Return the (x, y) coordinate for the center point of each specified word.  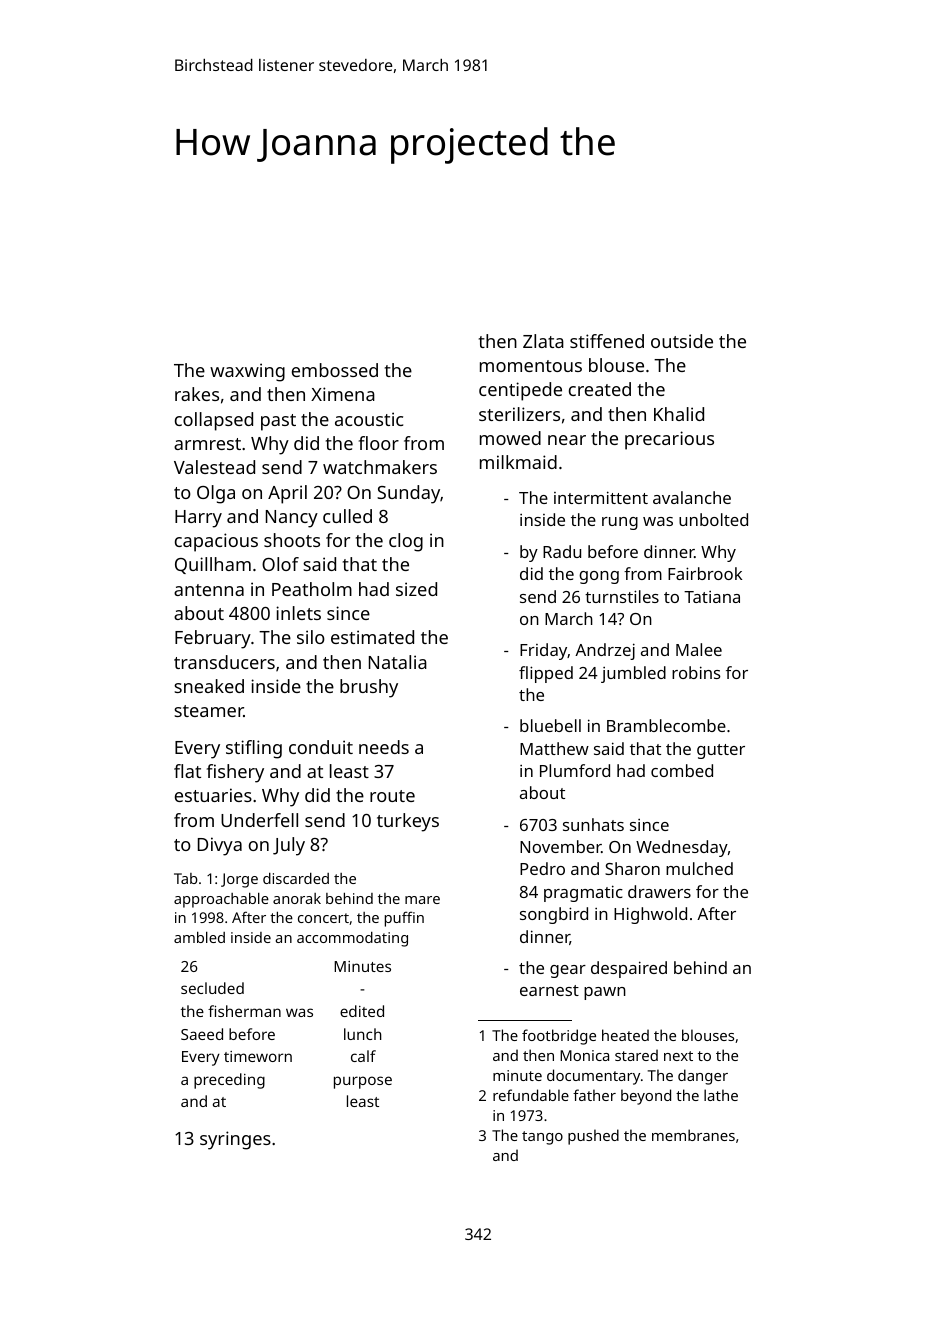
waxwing (247, 372)
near (567, 440)
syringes (235, 1140)
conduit (321, 747)
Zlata (543, 341)
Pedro (542, 868)
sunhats (593, 824)
